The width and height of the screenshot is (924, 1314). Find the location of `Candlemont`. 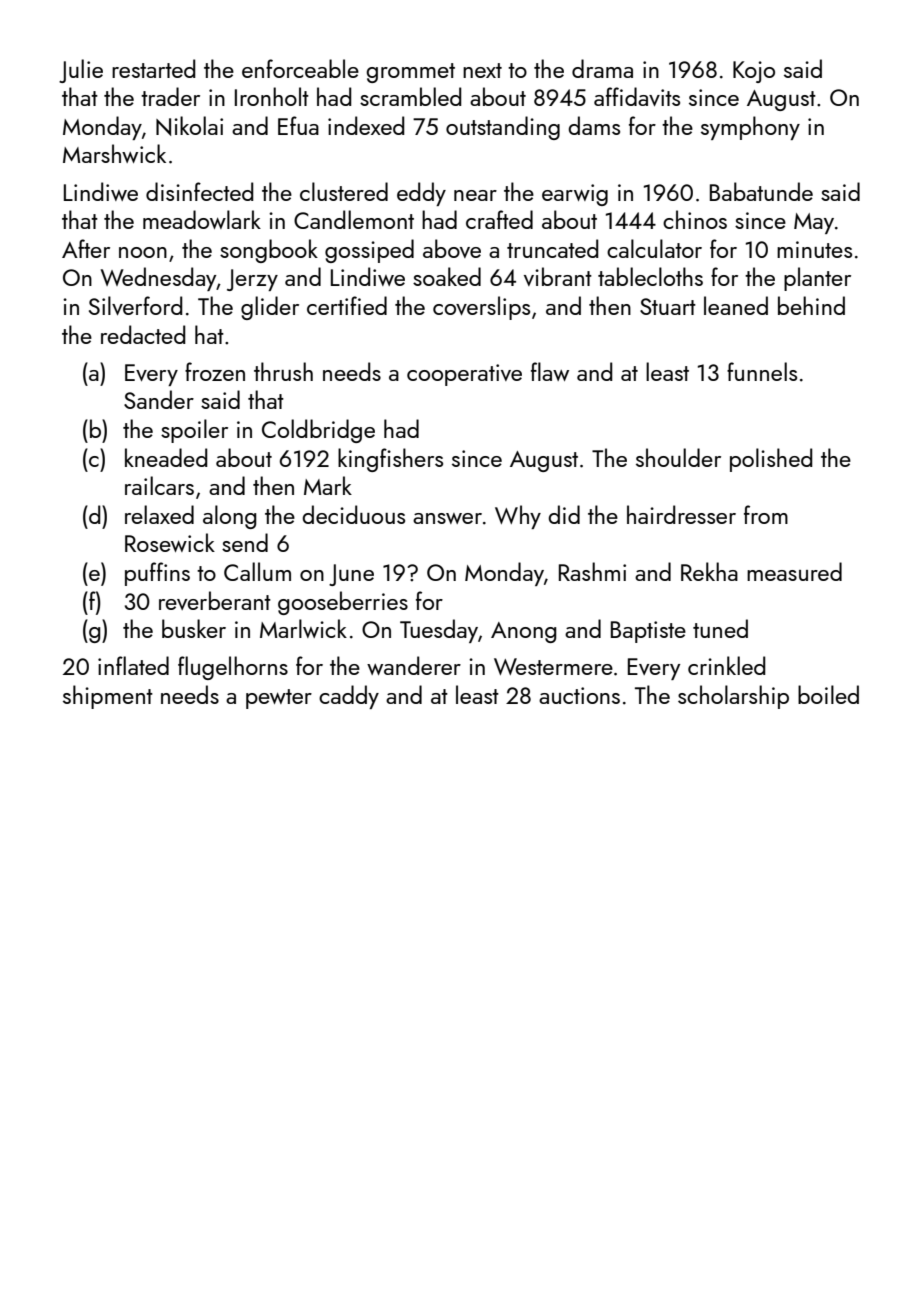

Candlemont is located at coordinates (354, 219).
